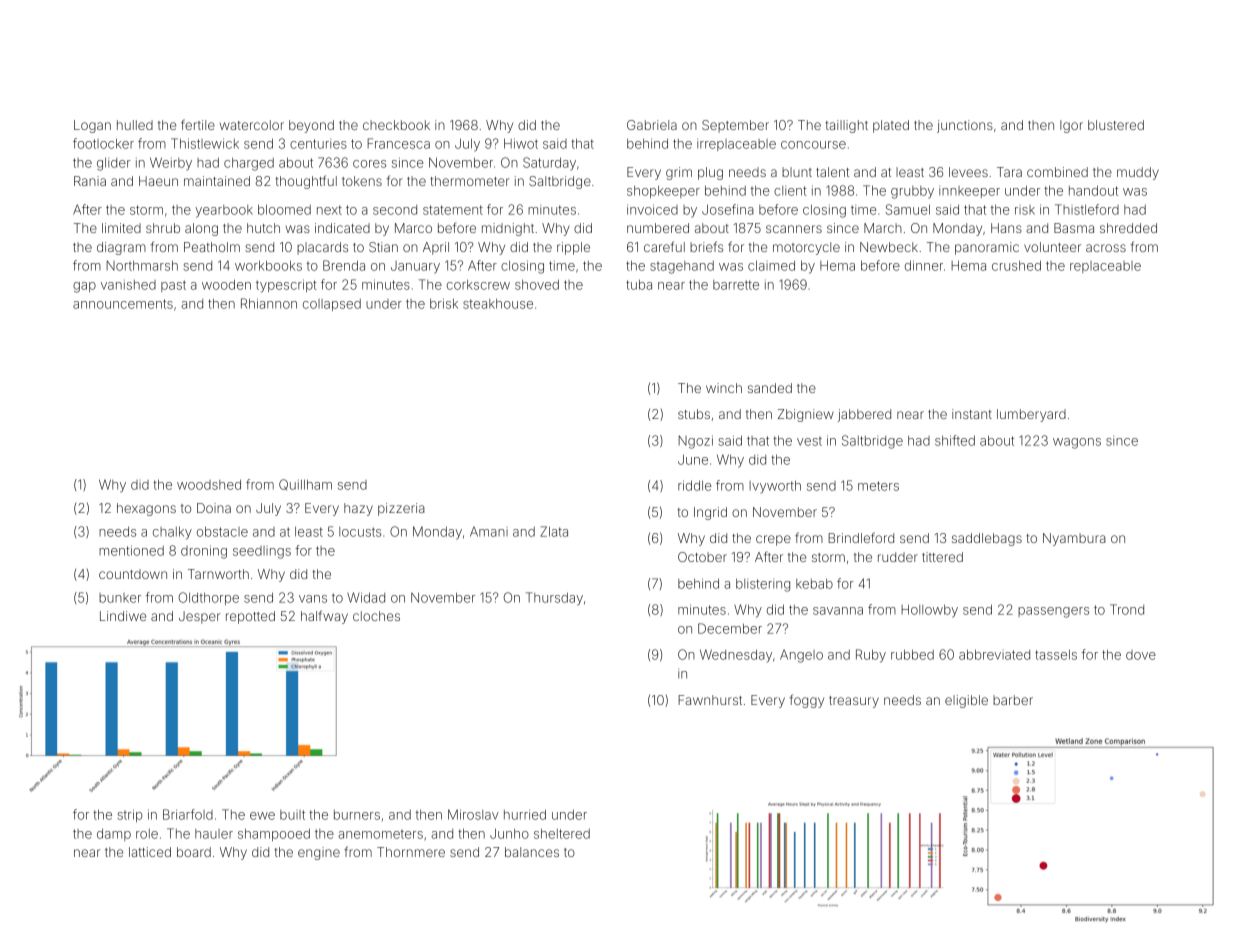 The width and height of the screenshot is (1233, 952). I want to click on hexagons, so click(146, 509).
